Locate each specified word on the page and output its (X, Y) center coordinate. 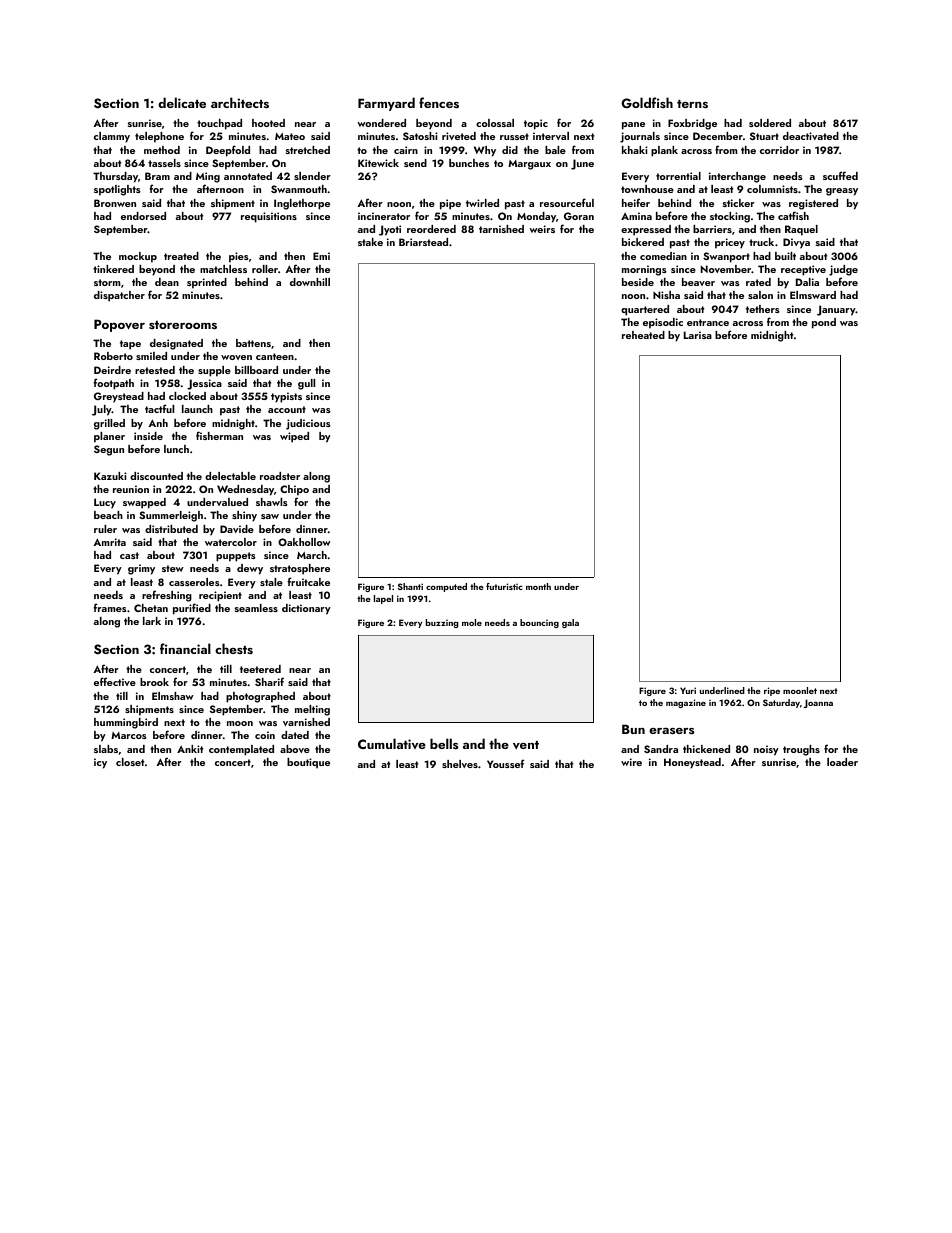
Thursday (115, 177)
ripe (772, 691)
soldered (770, 123)
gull (306, 384)
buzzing (442, 623)
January (836, 310)
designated (176, 344)
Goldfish (647, 103)
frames (109, 607)
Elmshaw (173, 696)
